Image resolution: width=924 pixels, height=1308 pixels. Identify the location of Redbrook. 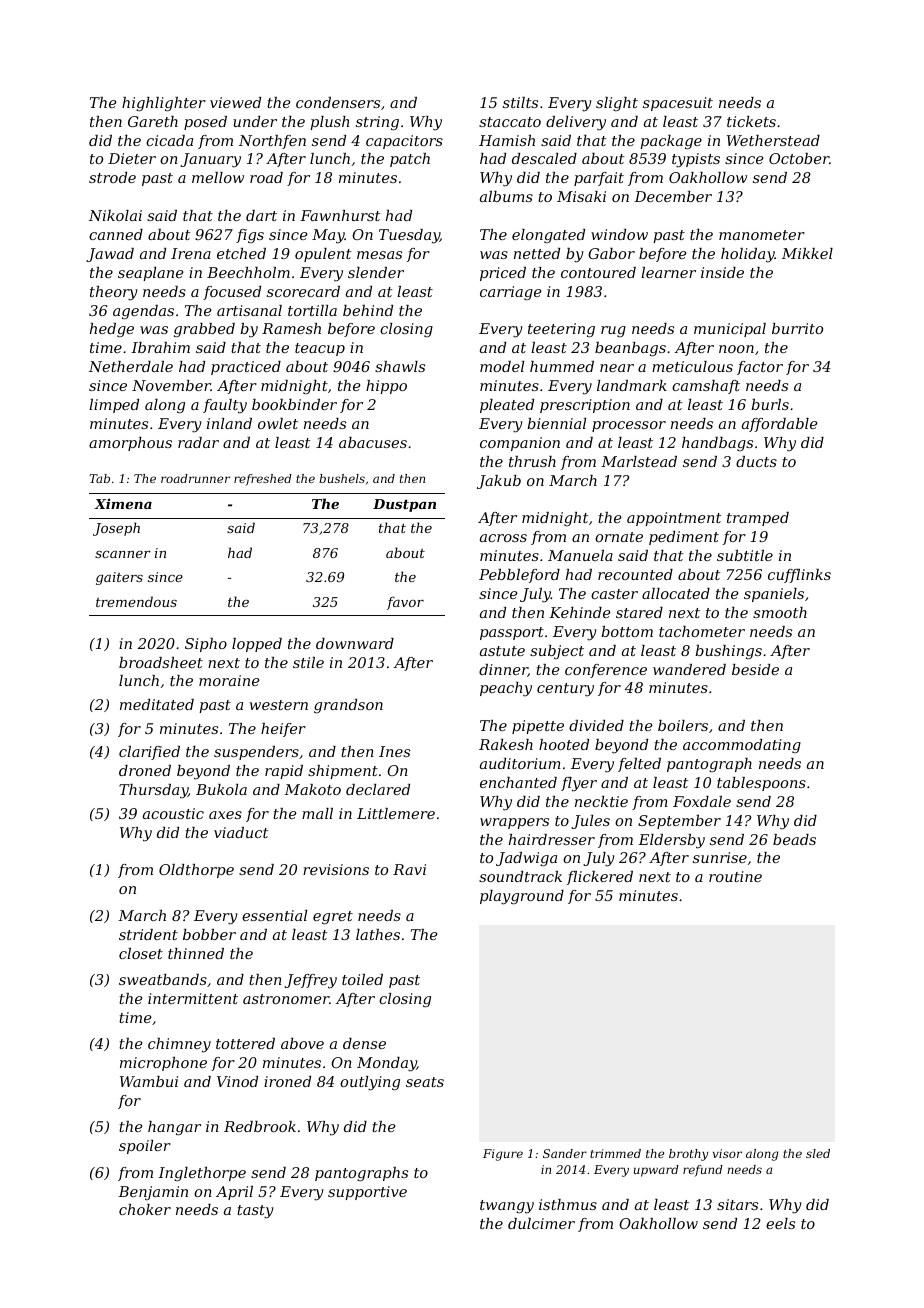
(260, 1126).
